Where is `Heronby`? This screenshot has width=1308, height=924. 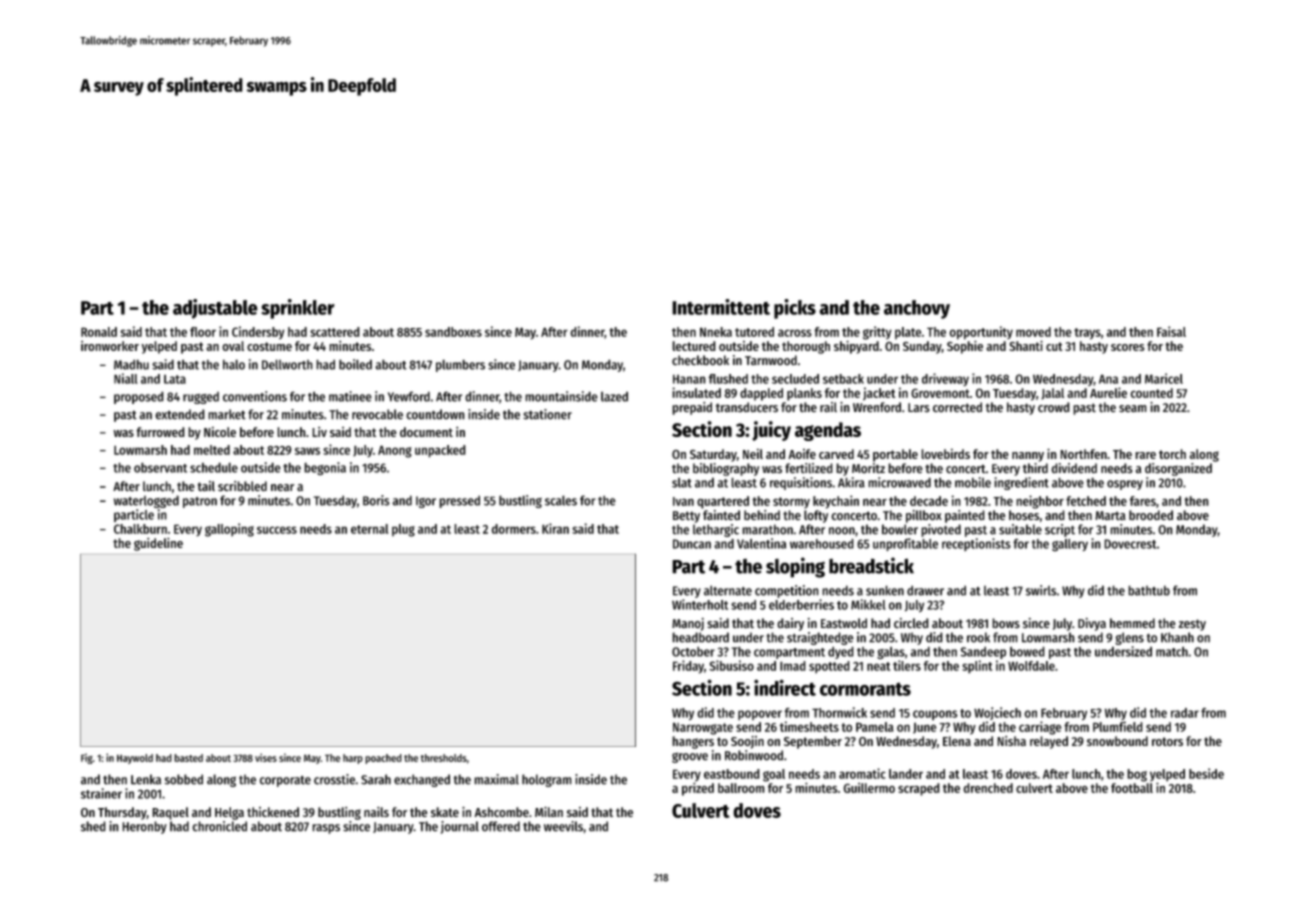
Heronby is located at coordinates (144, 827).
